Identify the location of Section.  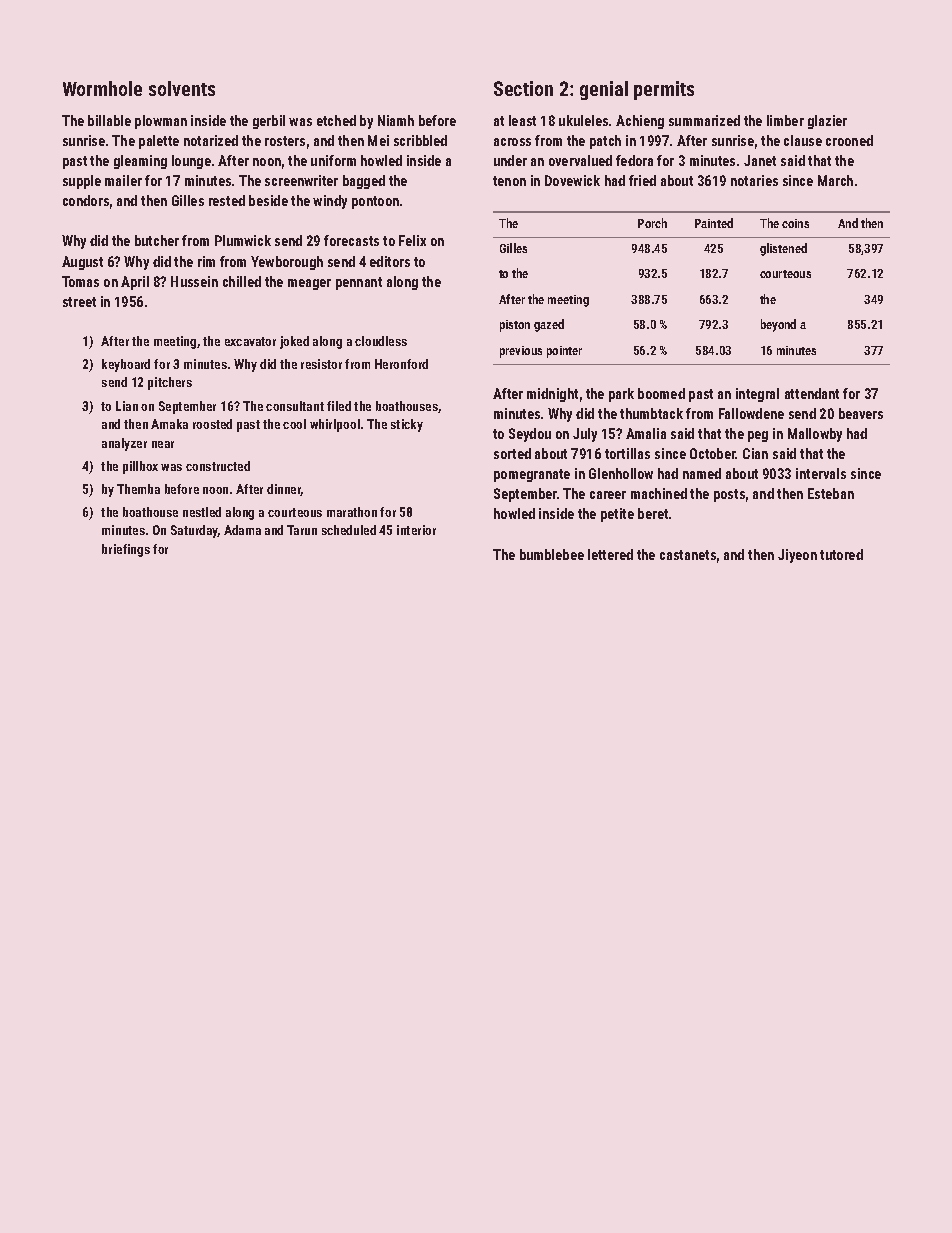
(523, 88).
